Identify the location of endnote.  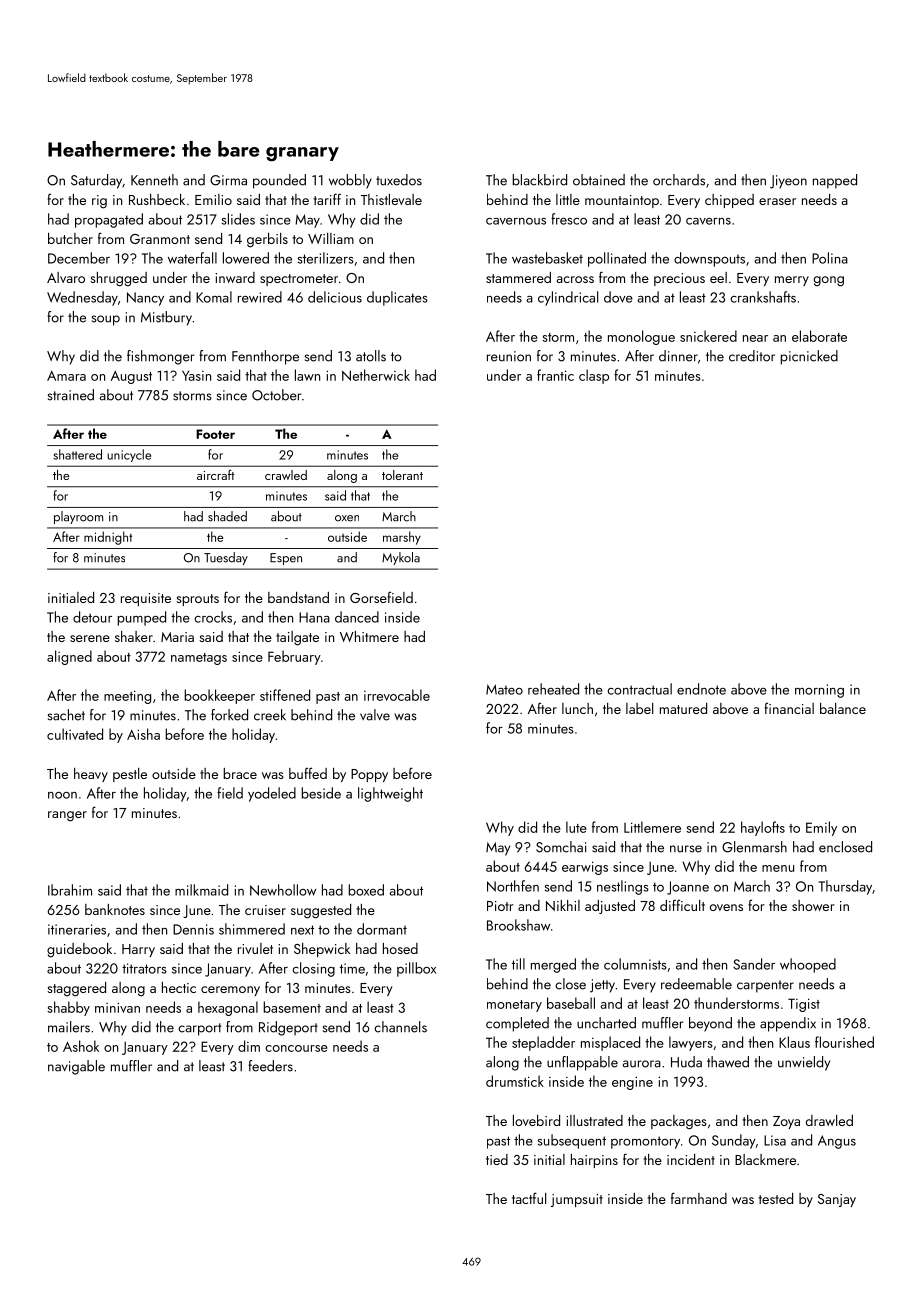
(701, 689).
